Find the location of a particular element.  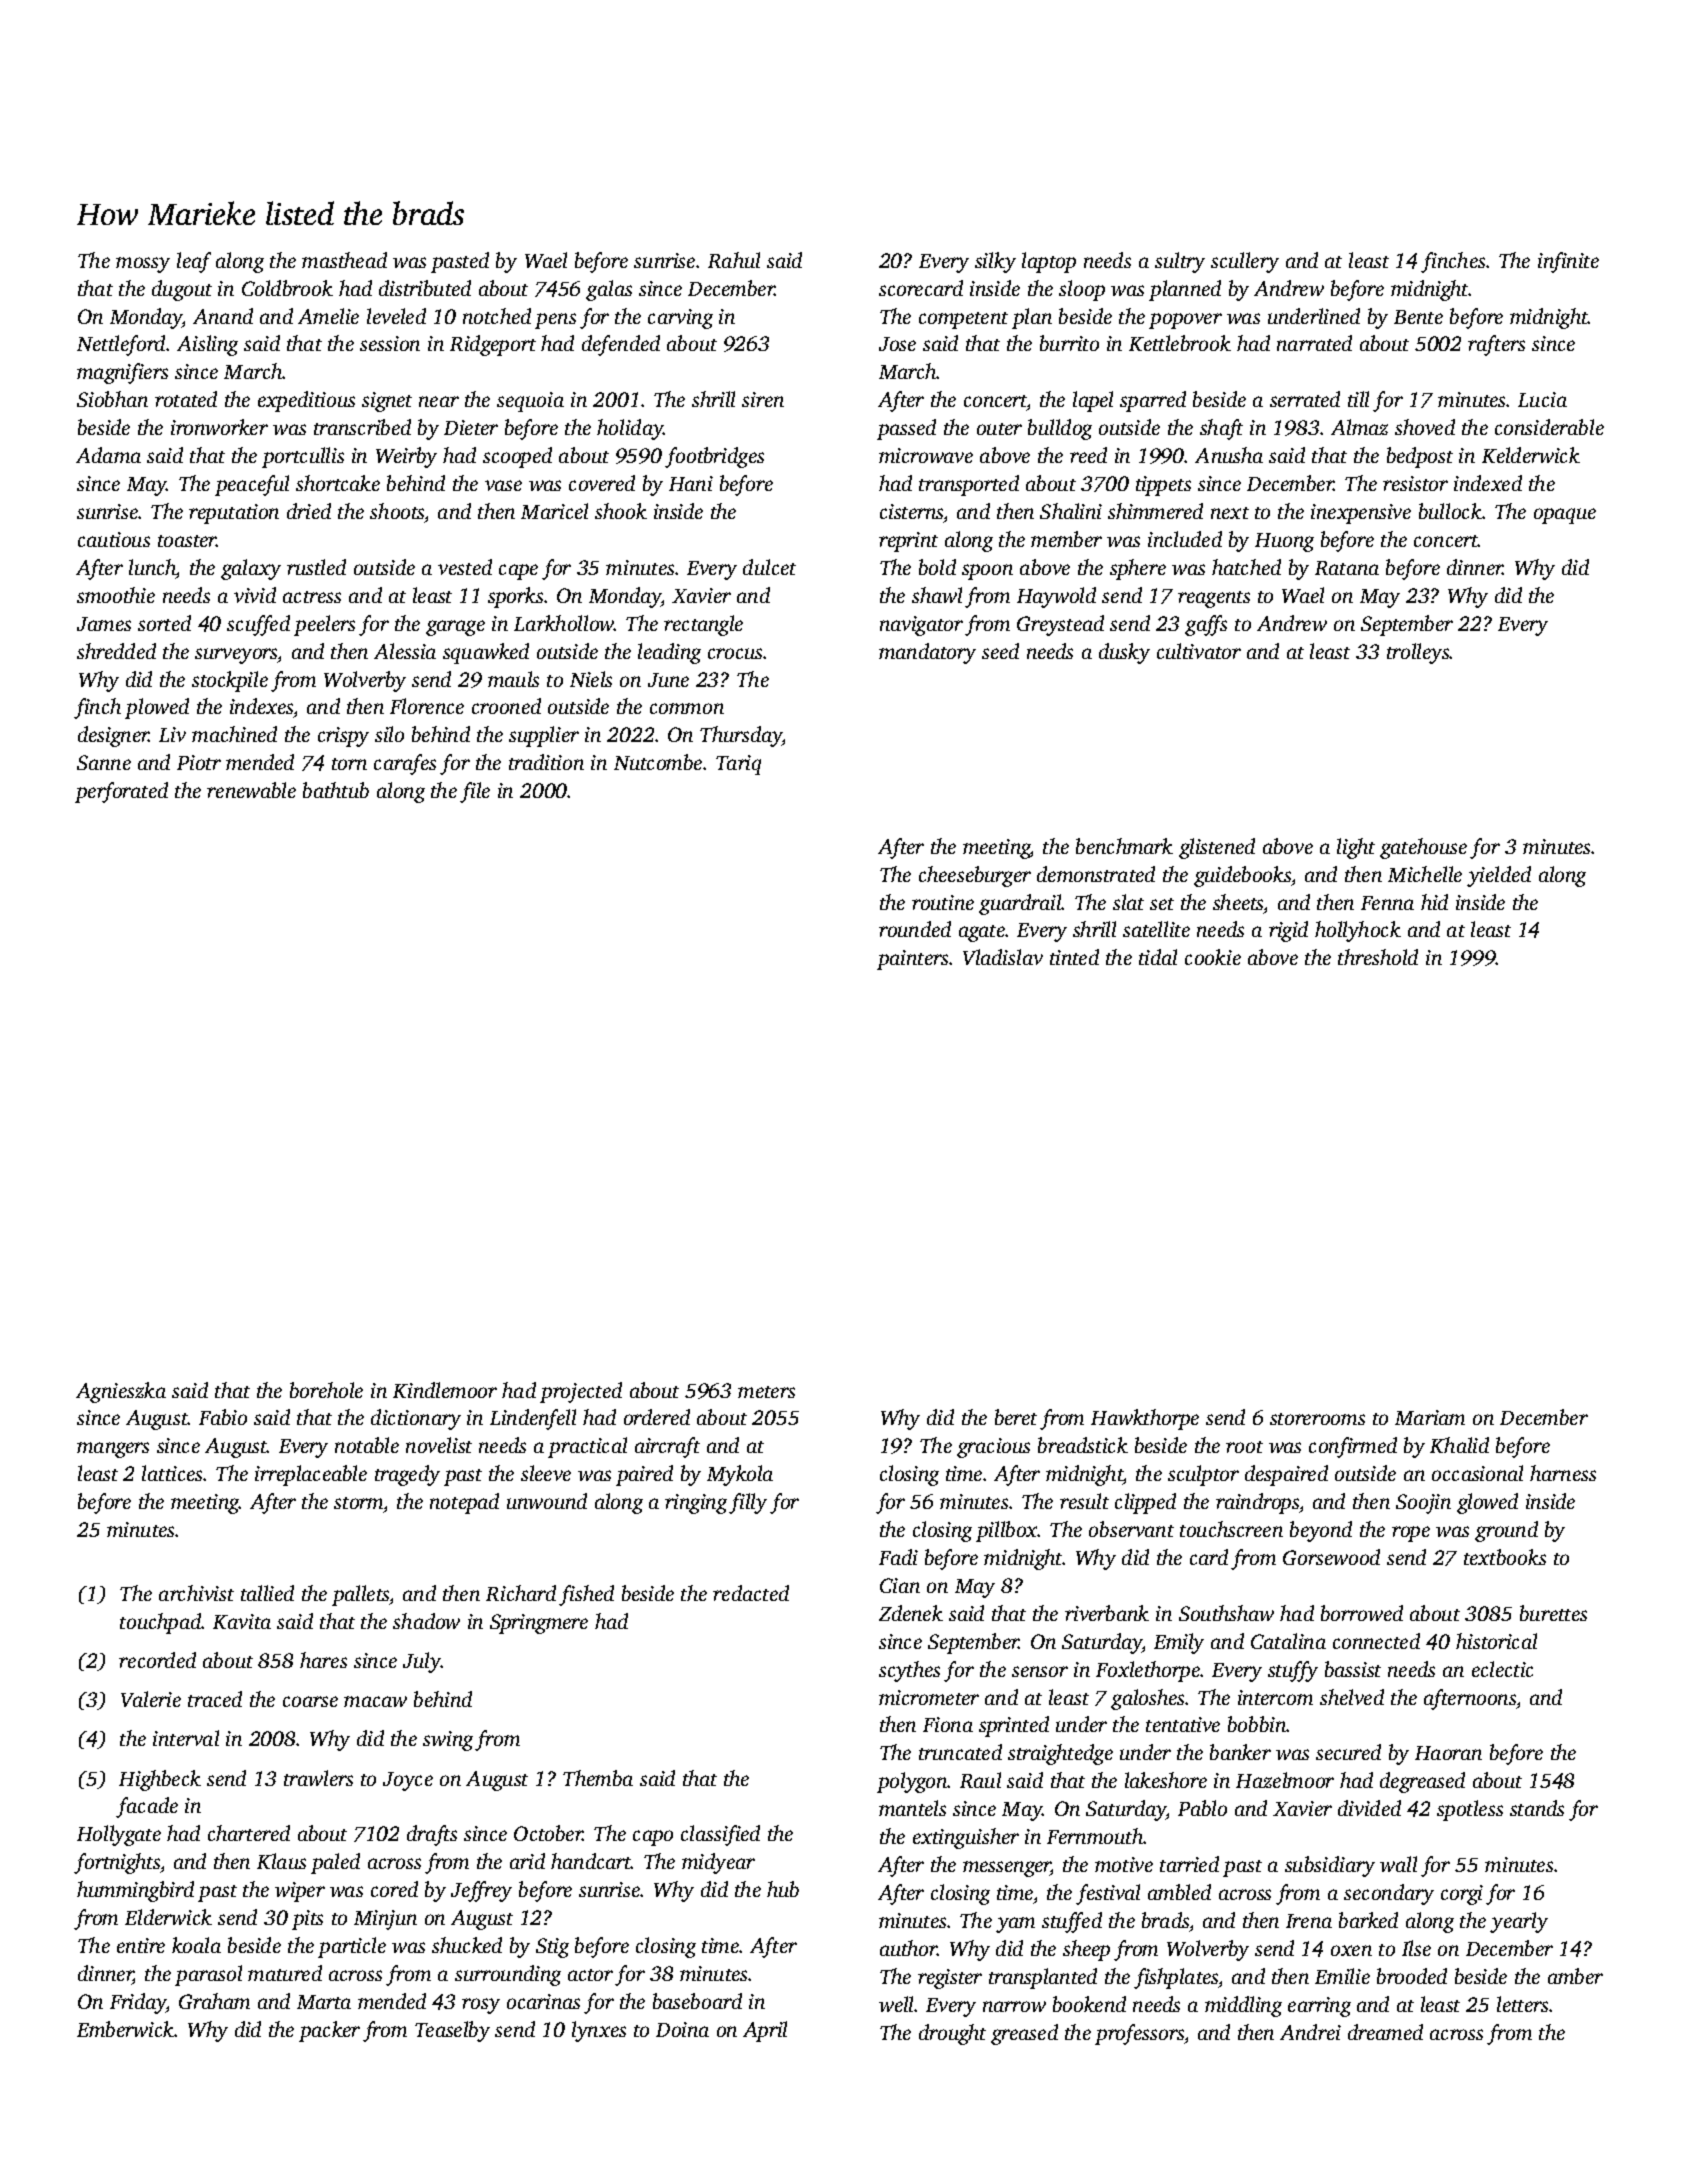

Zdenek is located at coordinates (911, 1613).
